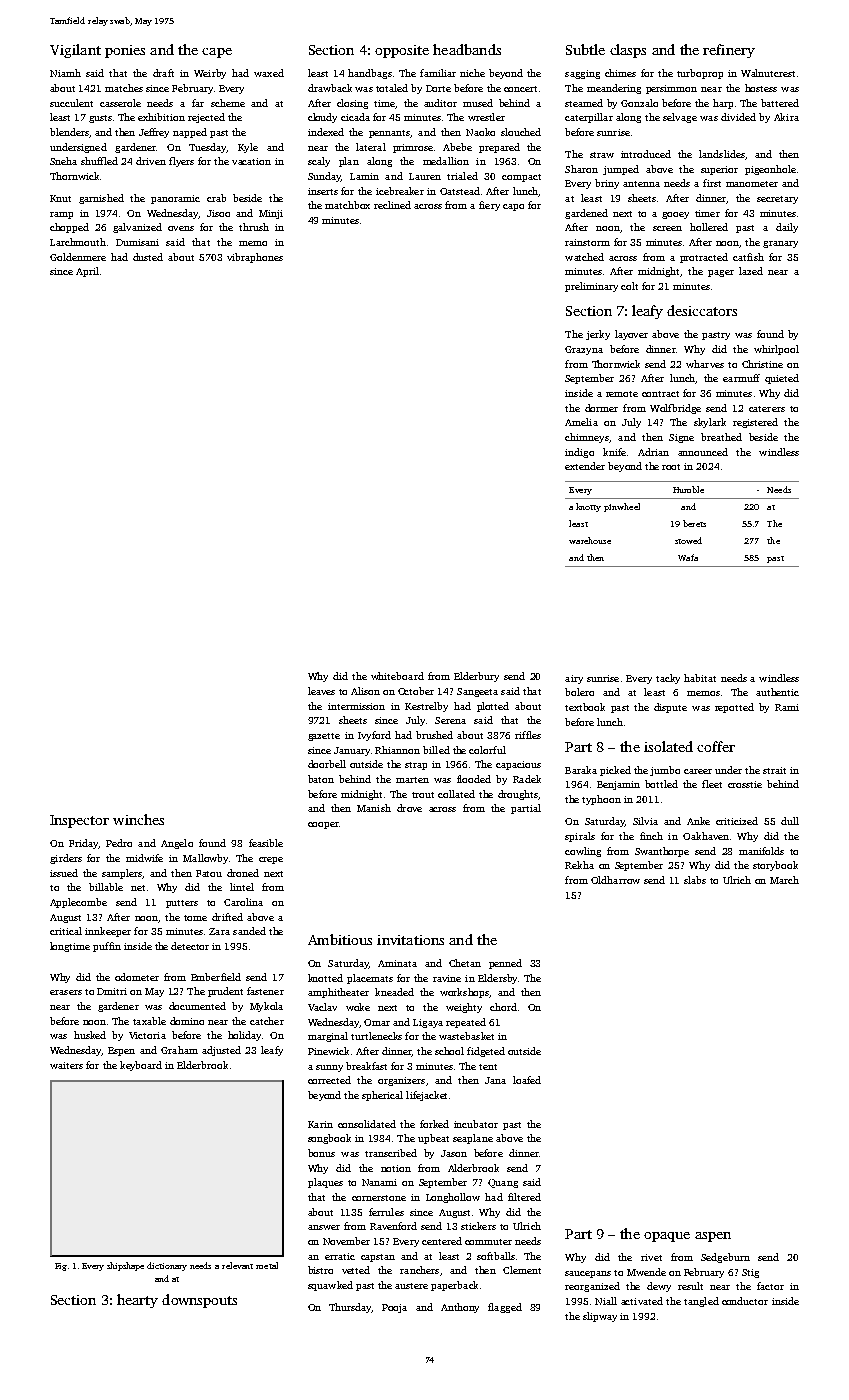 The image size is (849, 1400). Describe the element at coordinates (151, 161) in the page. I see `driven` at that location.
